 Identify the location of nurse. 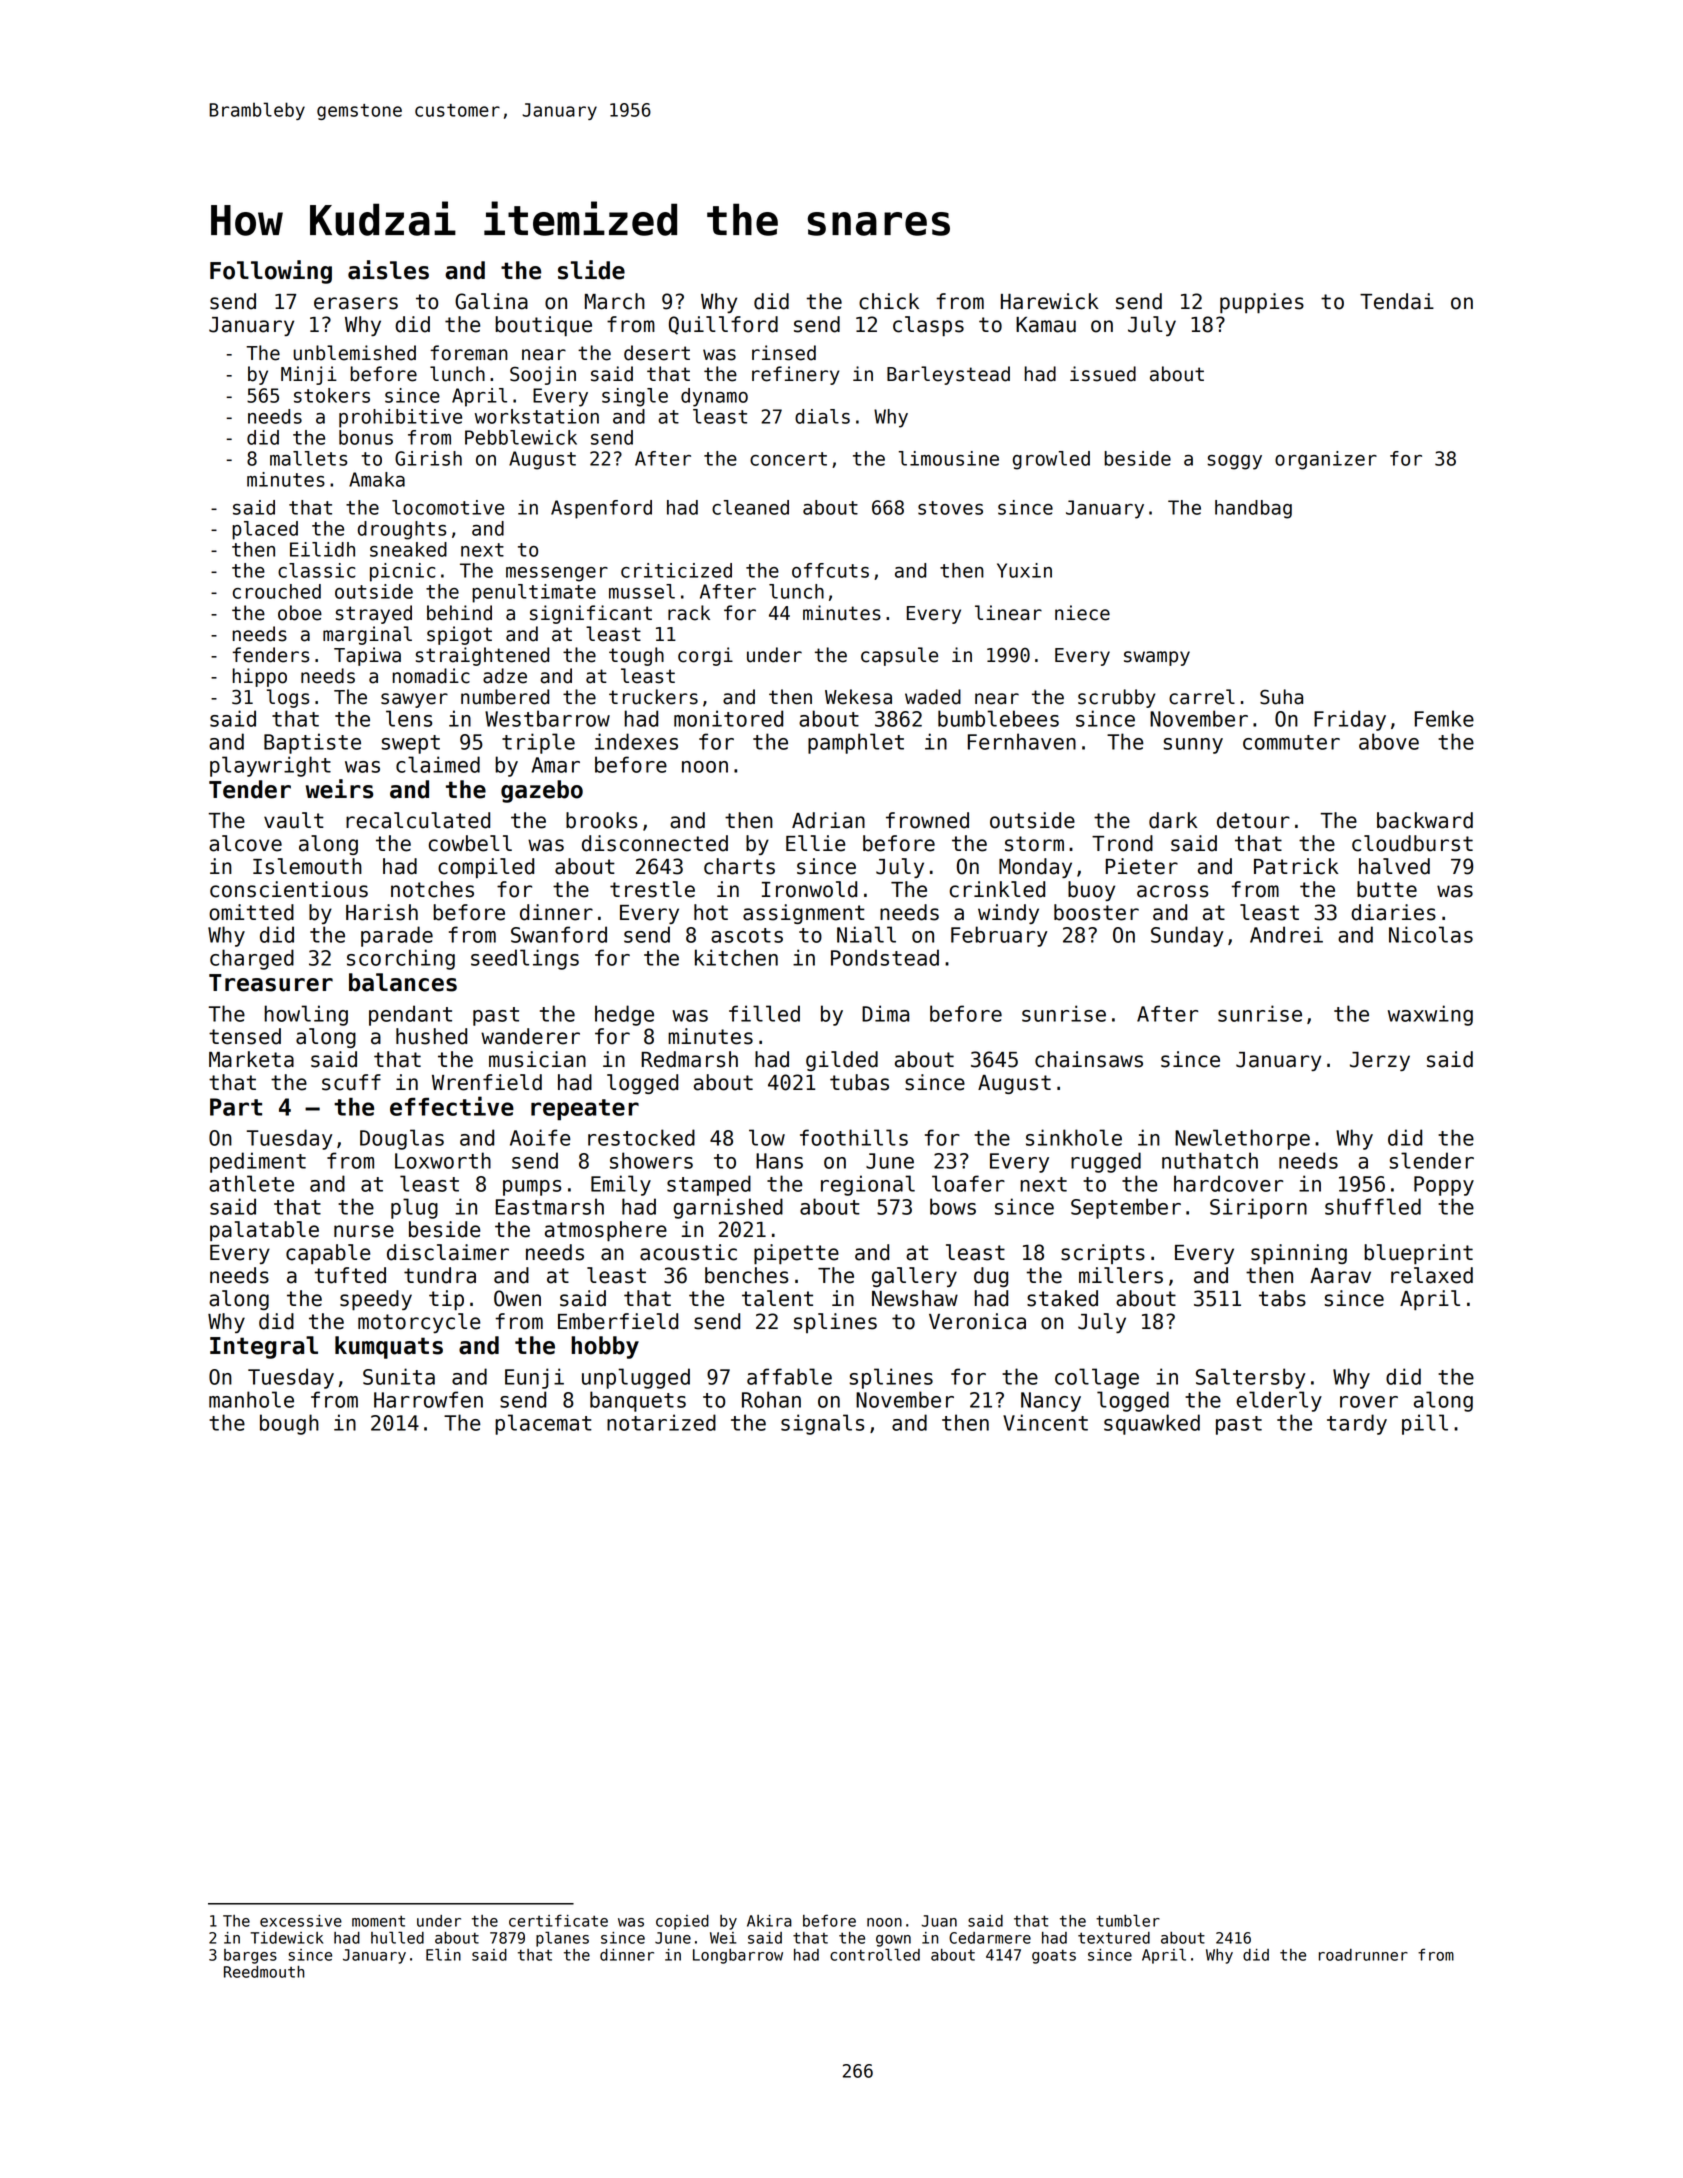
(364, 1231).
